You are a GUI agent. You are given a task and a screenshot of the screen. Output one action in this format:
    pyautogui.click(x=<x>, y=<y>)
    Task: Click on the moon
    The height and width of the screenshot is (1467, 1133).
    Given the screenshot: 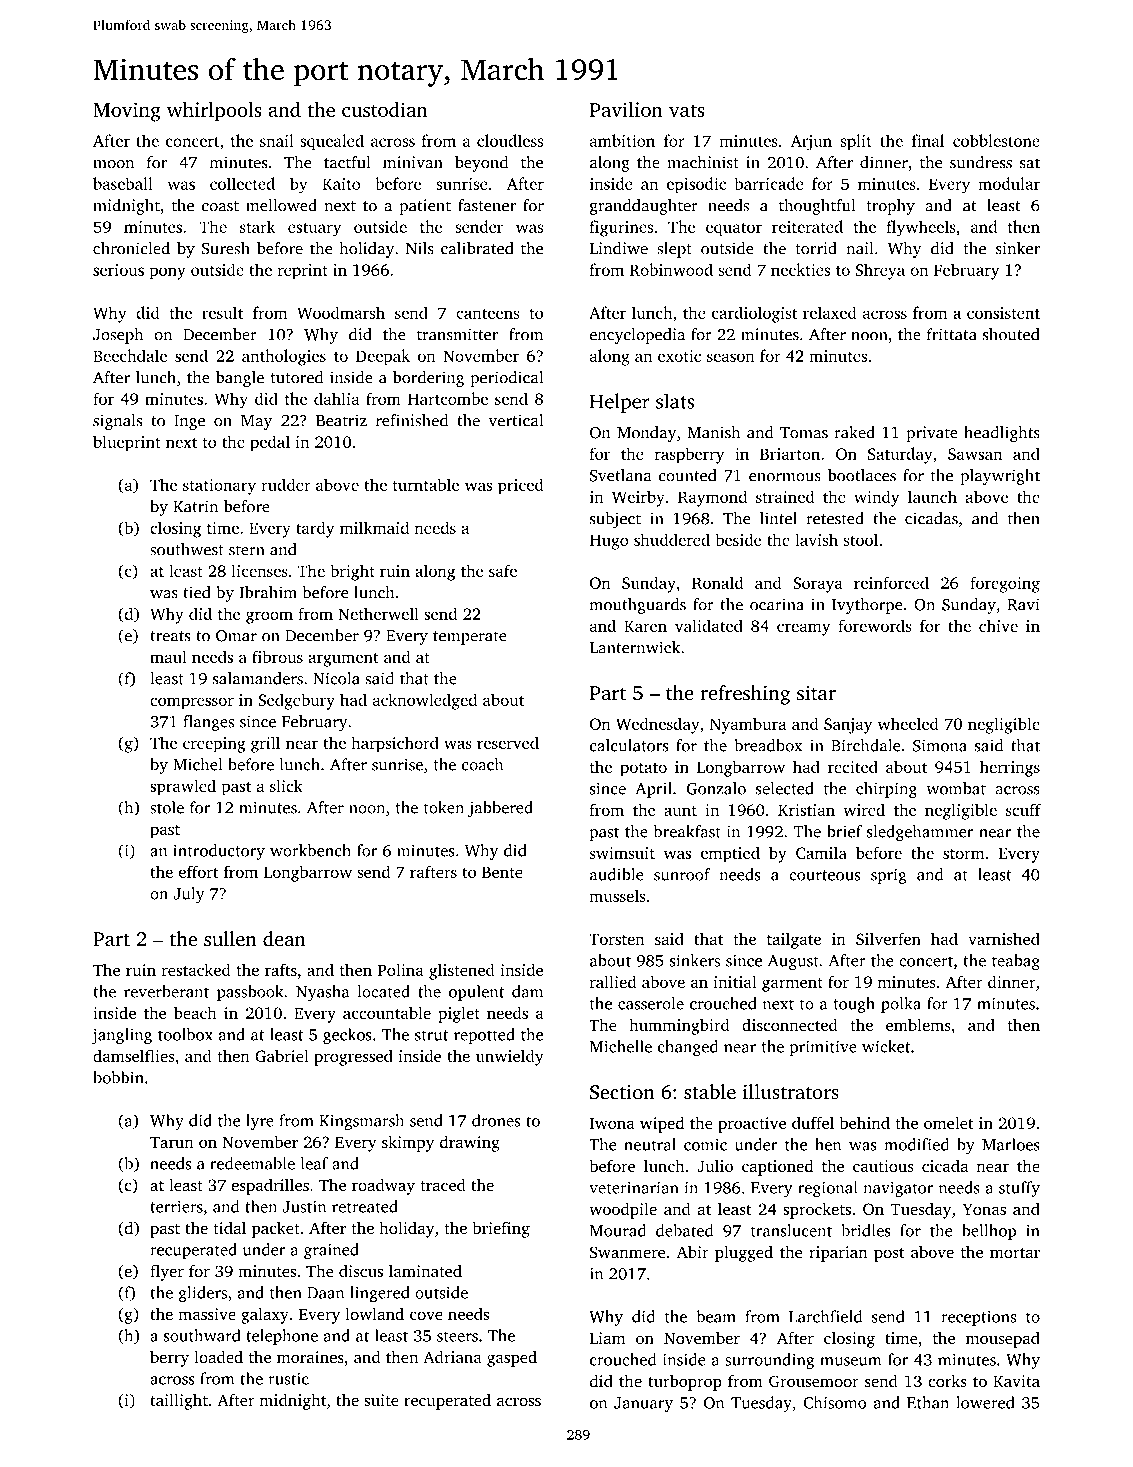 What is the action you would take?
    pyautogui.click(x=113, y=164)
